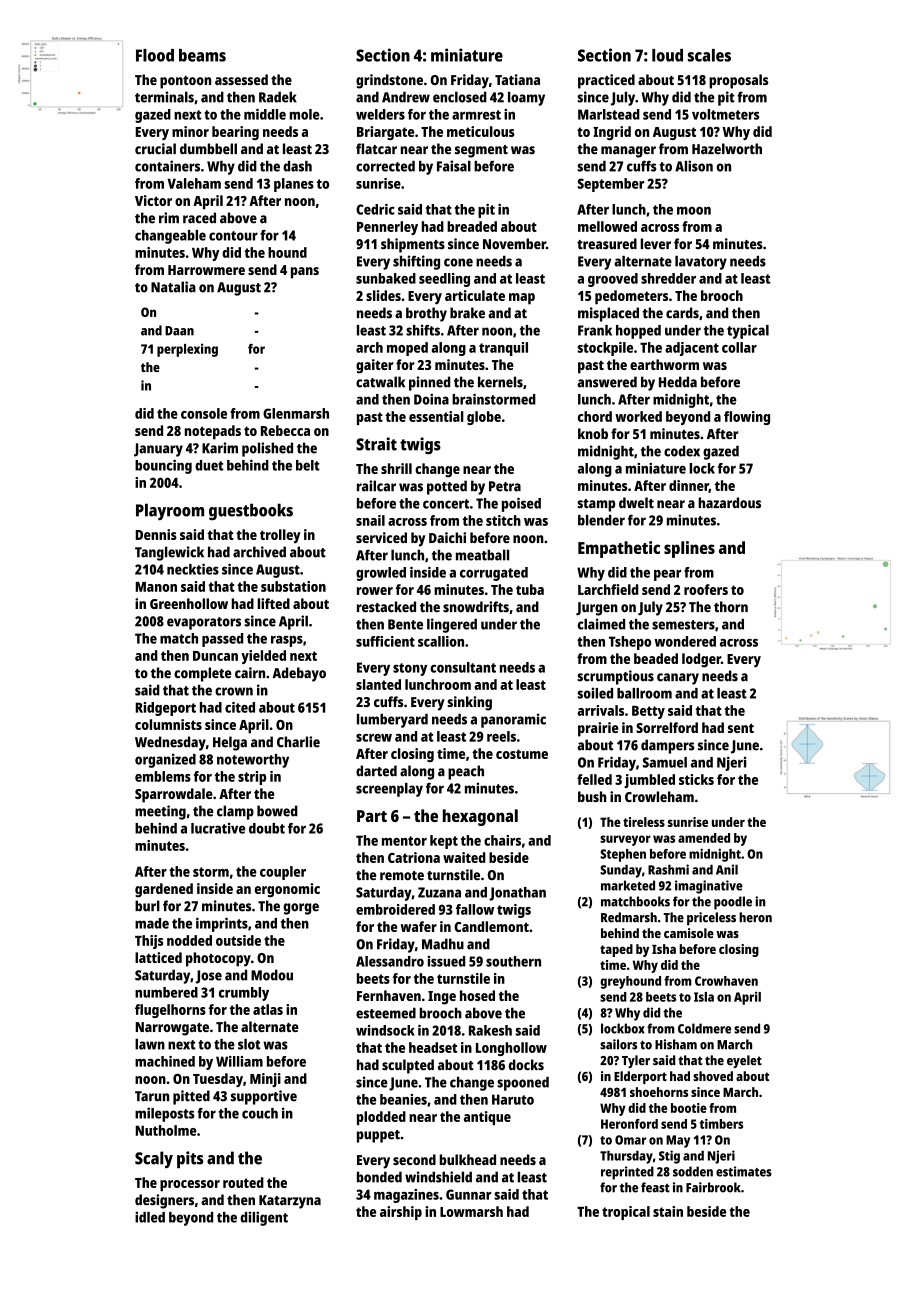  What do you see at coordinates (627, 1173) in the screenshot?
I see `reprinted` at bounding box center [627, 1173].
